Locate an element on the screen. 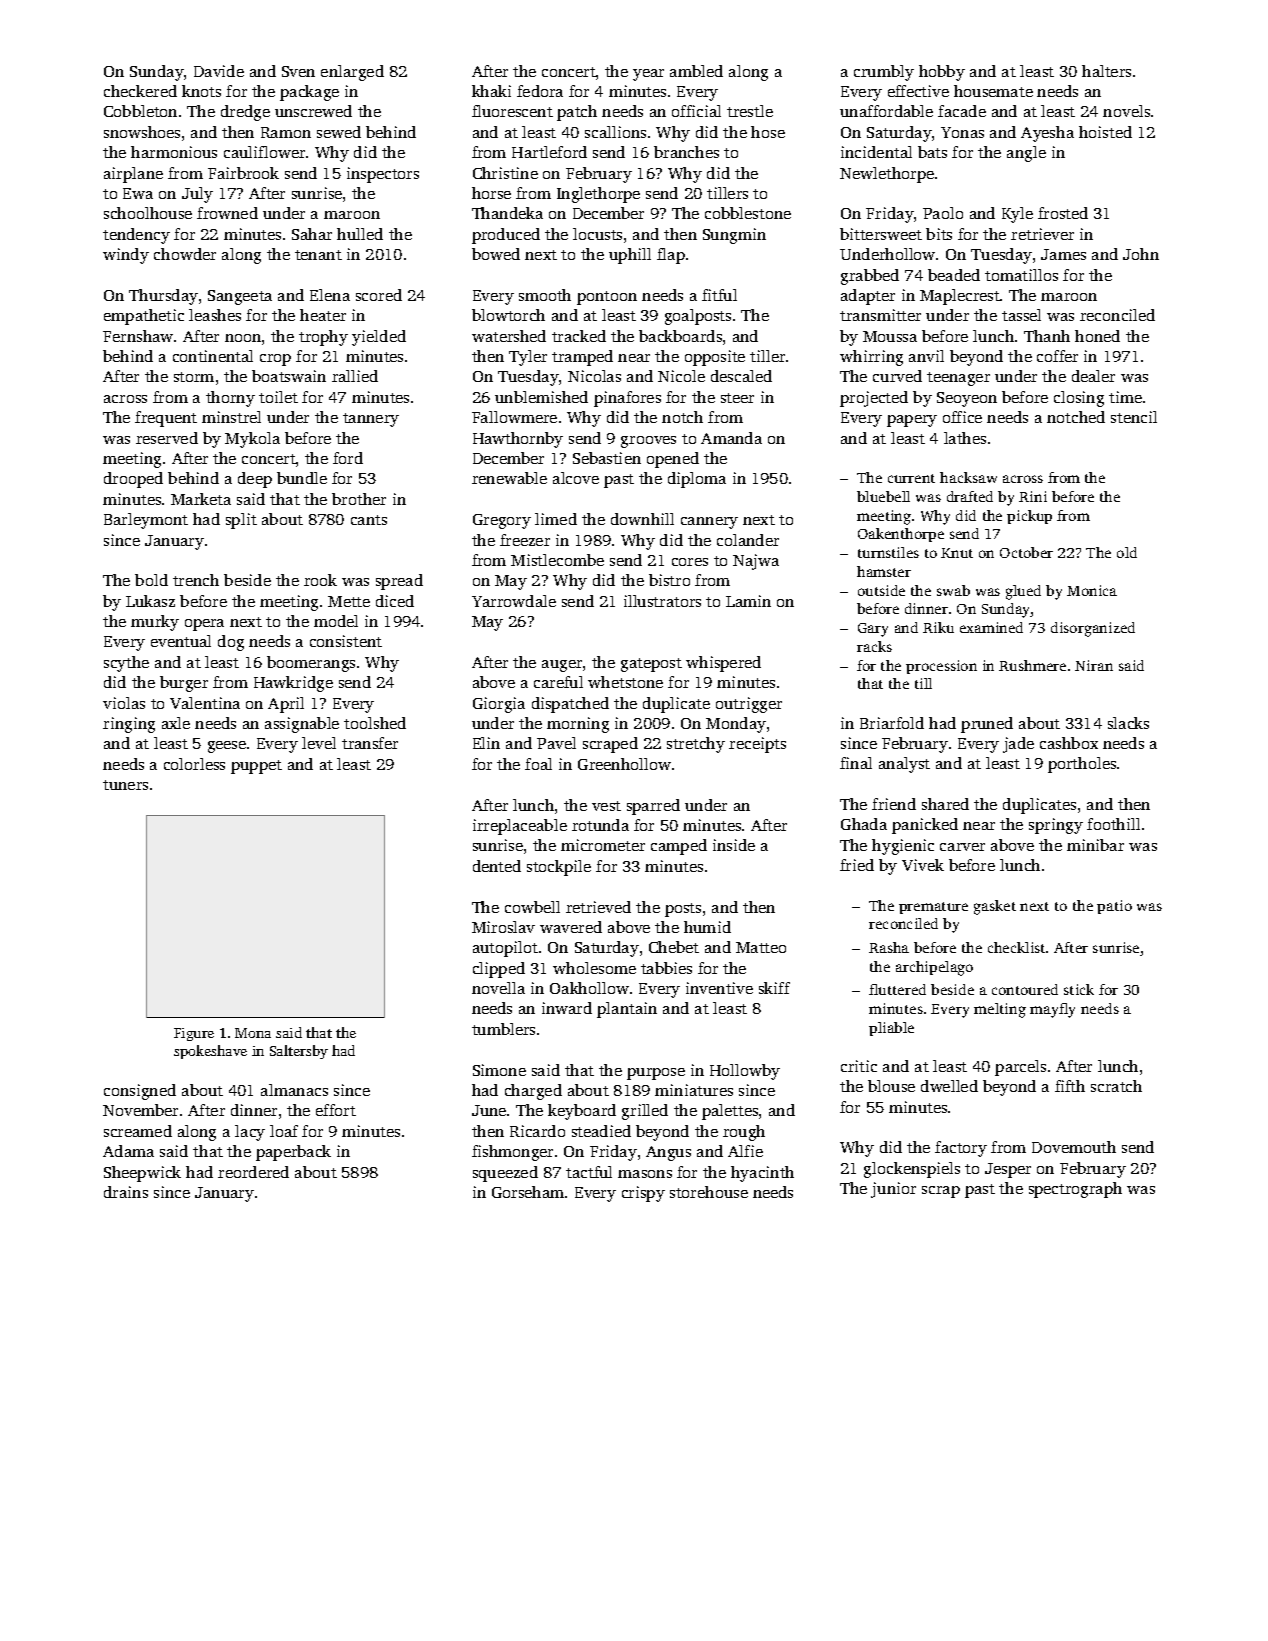 Image resolution: width=1268 pixels, height=1641 pixels. final is located at coordinates (856, 763).
